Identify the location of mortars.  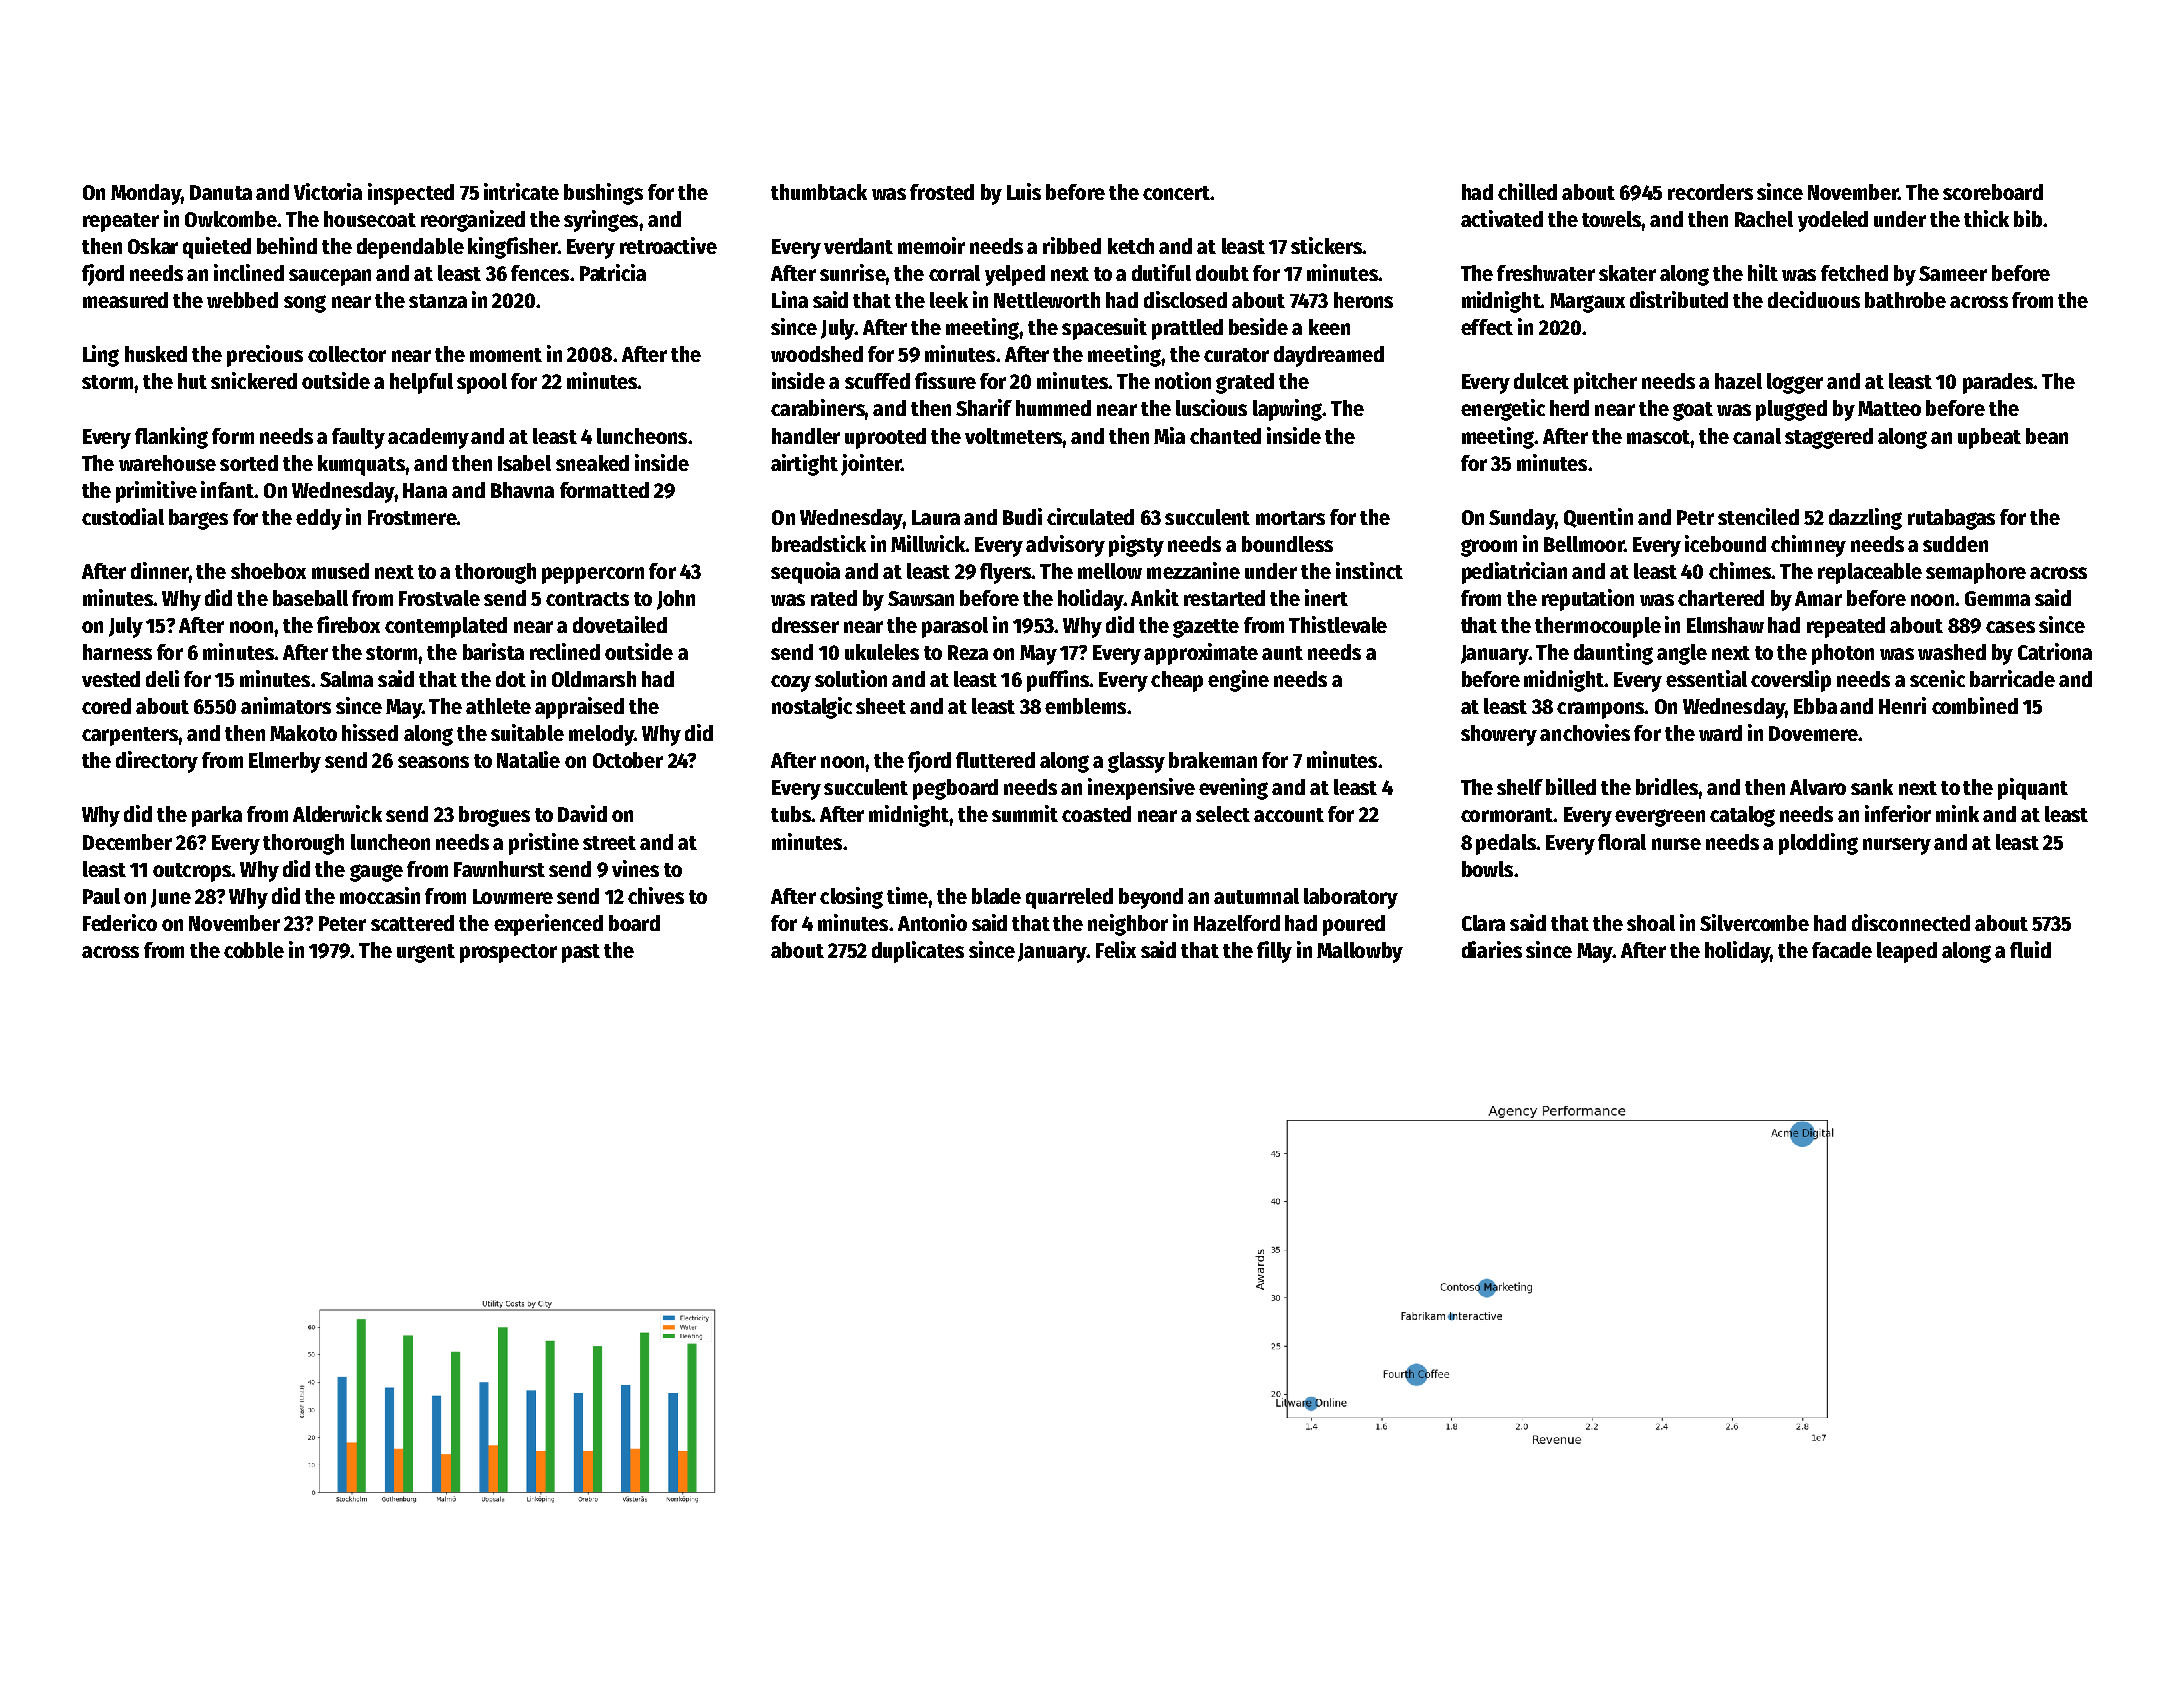
(1290, 518).
